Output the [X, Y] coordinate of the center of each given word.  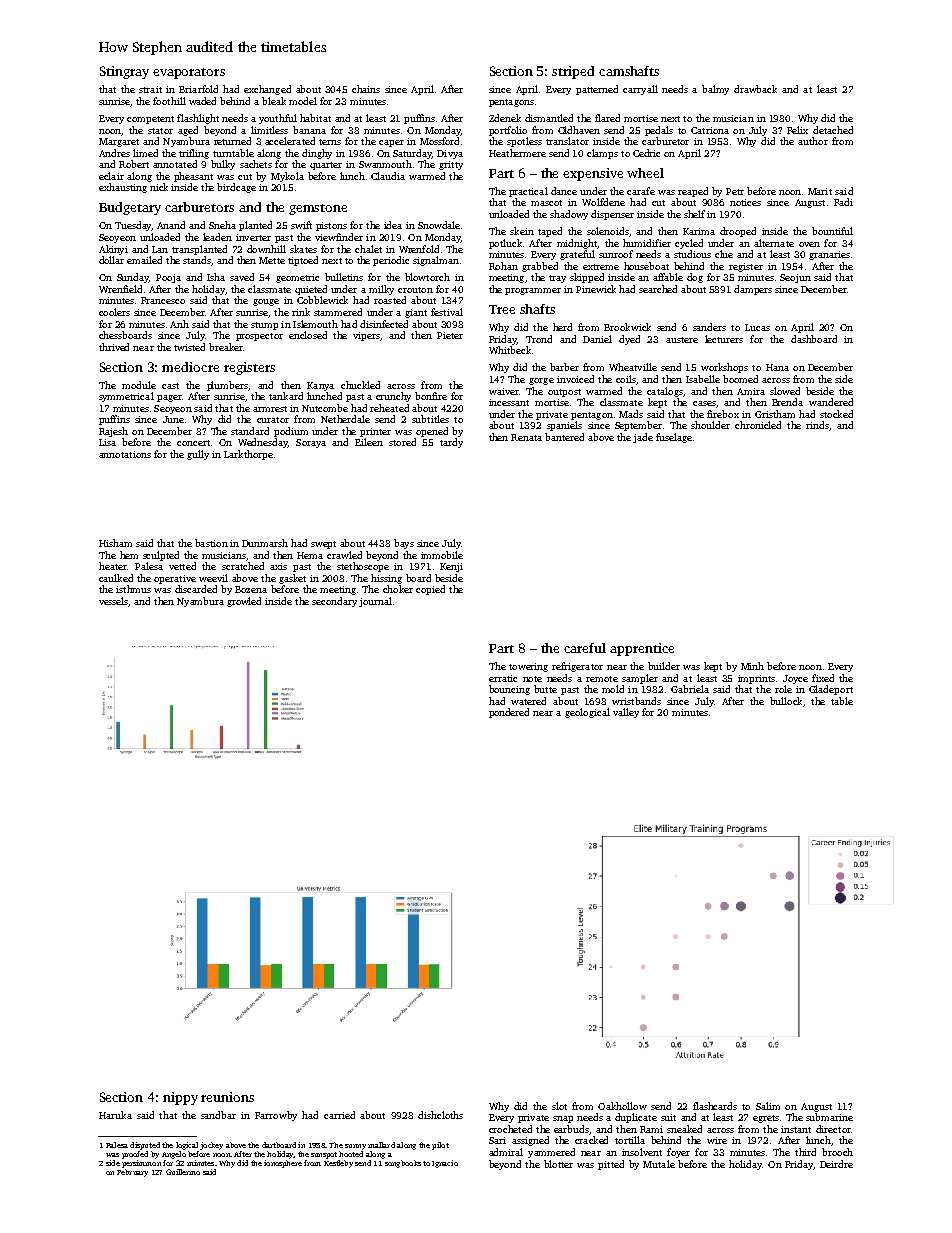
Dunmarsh [265, 543]
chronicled [758, 425]
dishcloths [440, 1115]
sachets [256, 164]
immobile [442, 555]
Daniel [597, 339]
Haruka [115, 1115]
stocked [836, 414]
